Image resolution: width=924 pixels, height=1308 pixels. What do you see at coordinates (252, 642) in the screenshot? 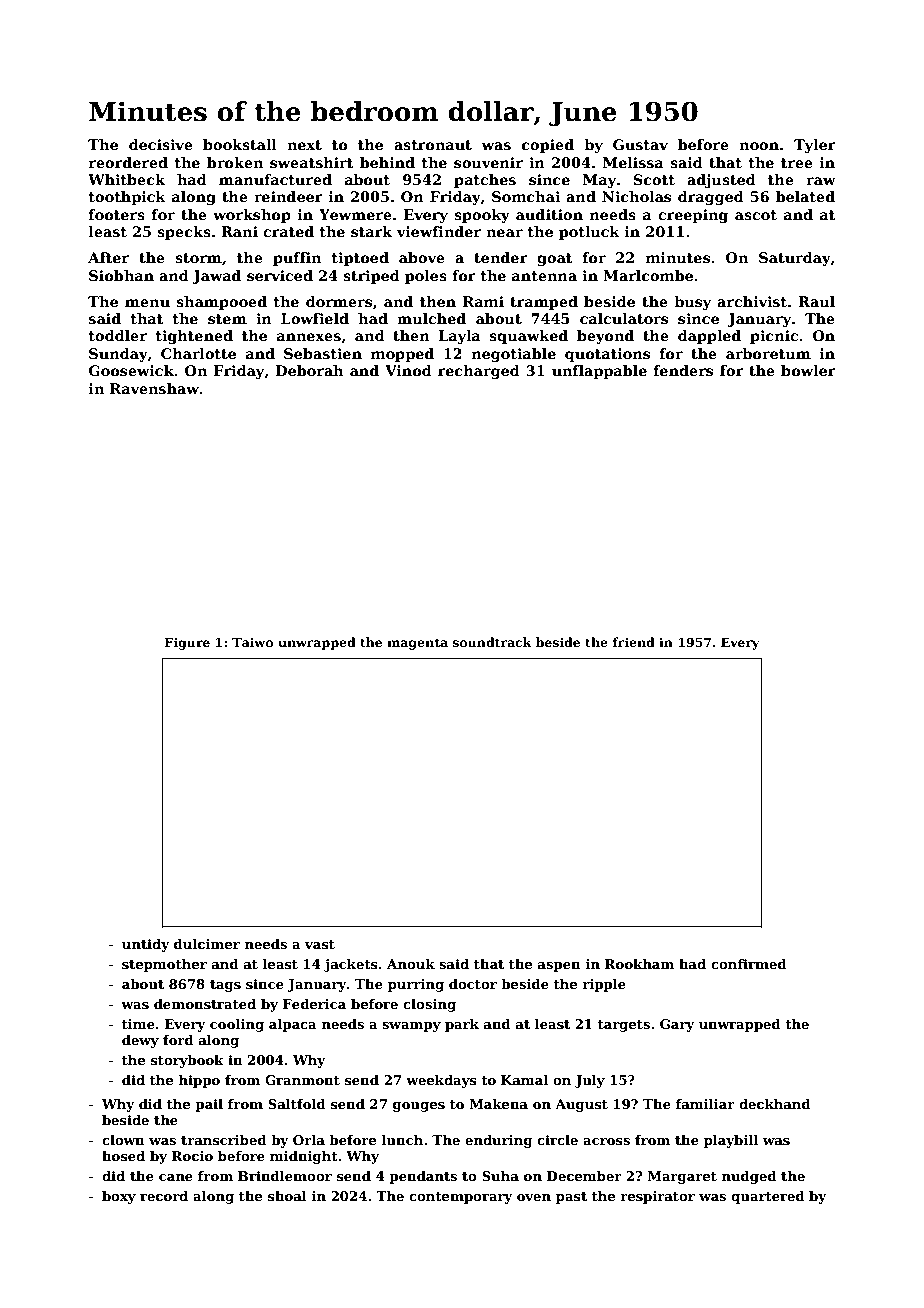
I see `Taiwo` at bounding box center [252, 642].
